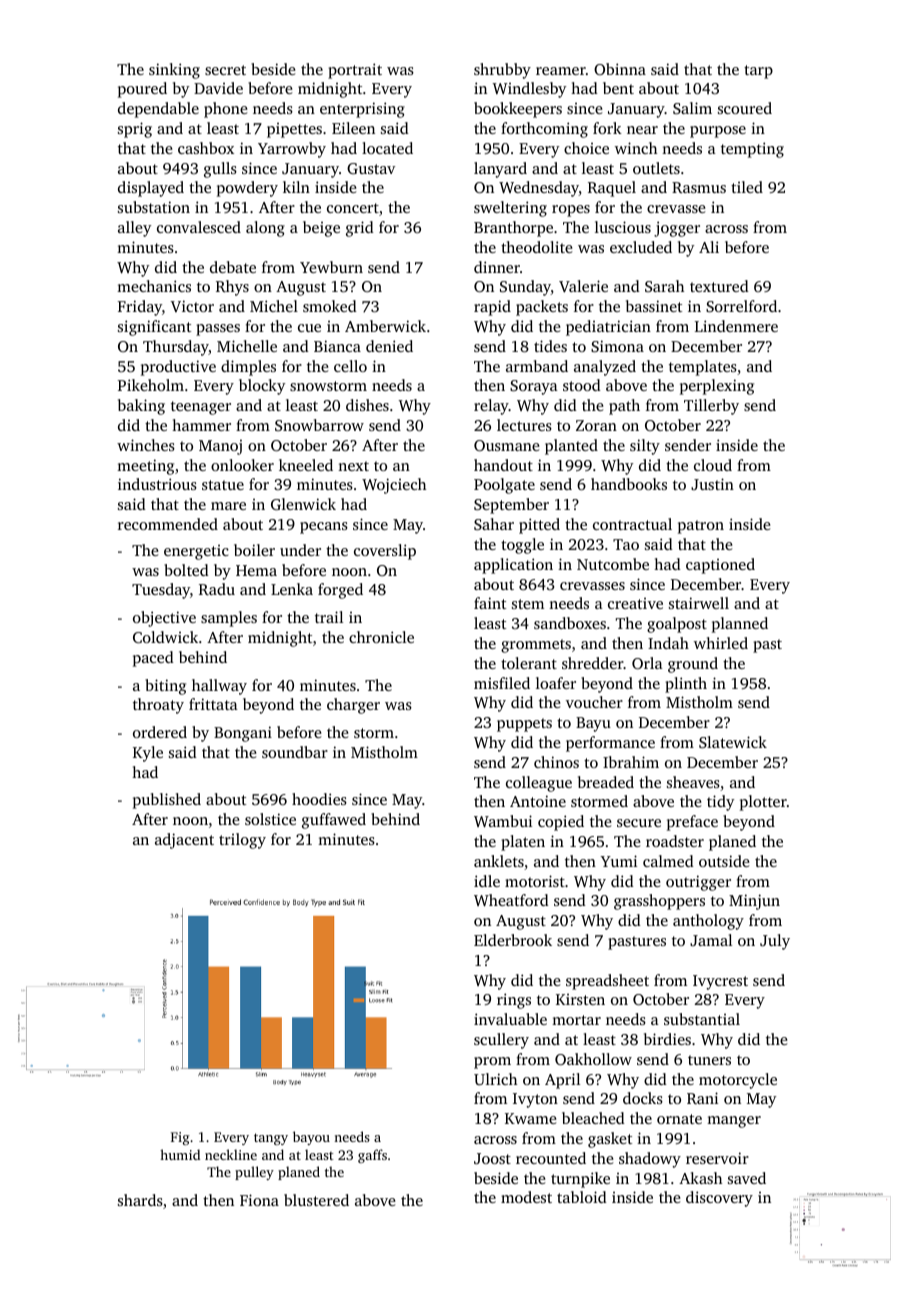 Image resolution: width=908 pixels, height=1316 pixels. Describe the element at coordinates (487, 881) in the page. I see `idle` at that location.
